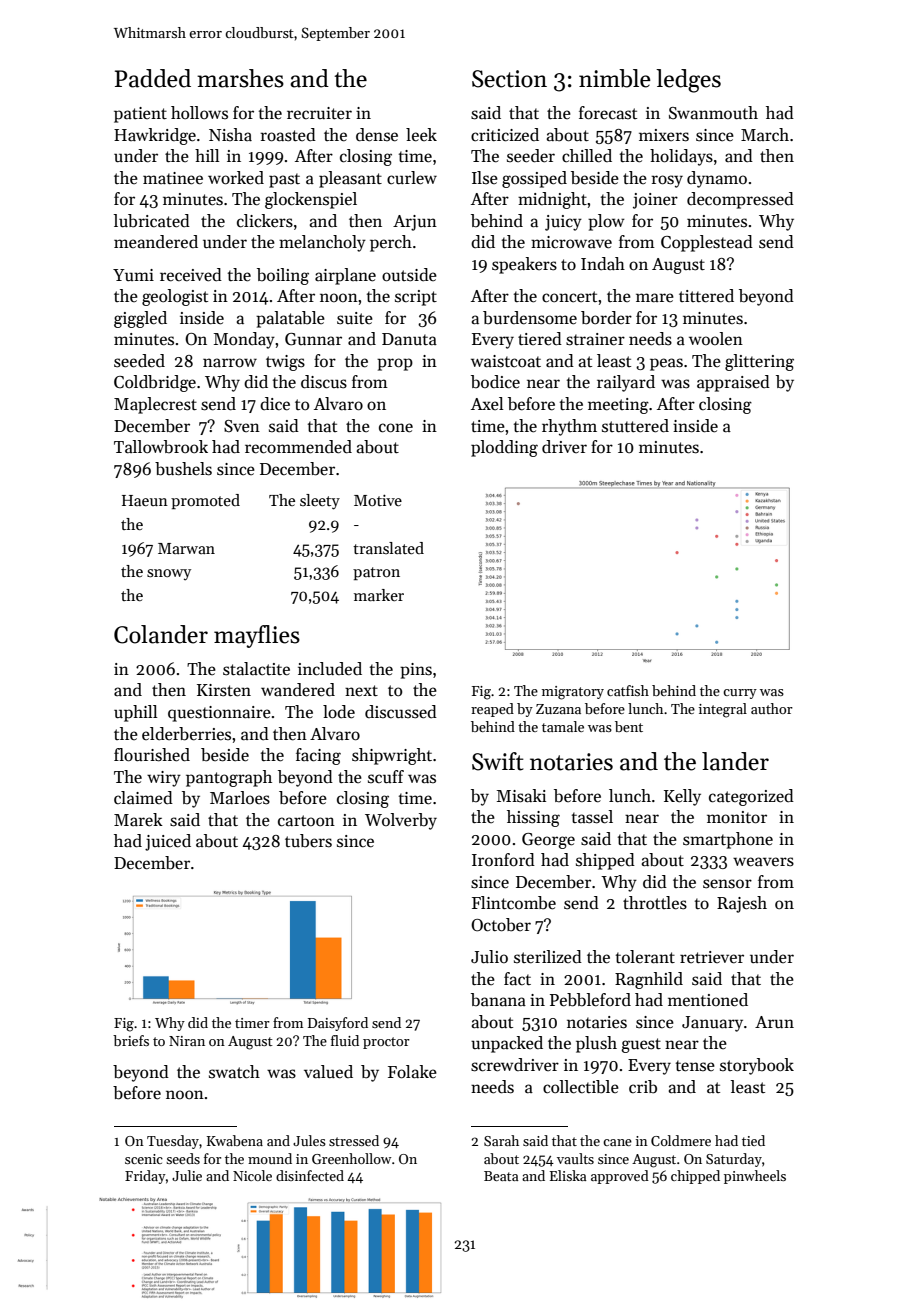 This screenshot has width=908, height=1316. Describe the element at coordinates (396, 428) in the screenshot. I see `cone` at that location.
